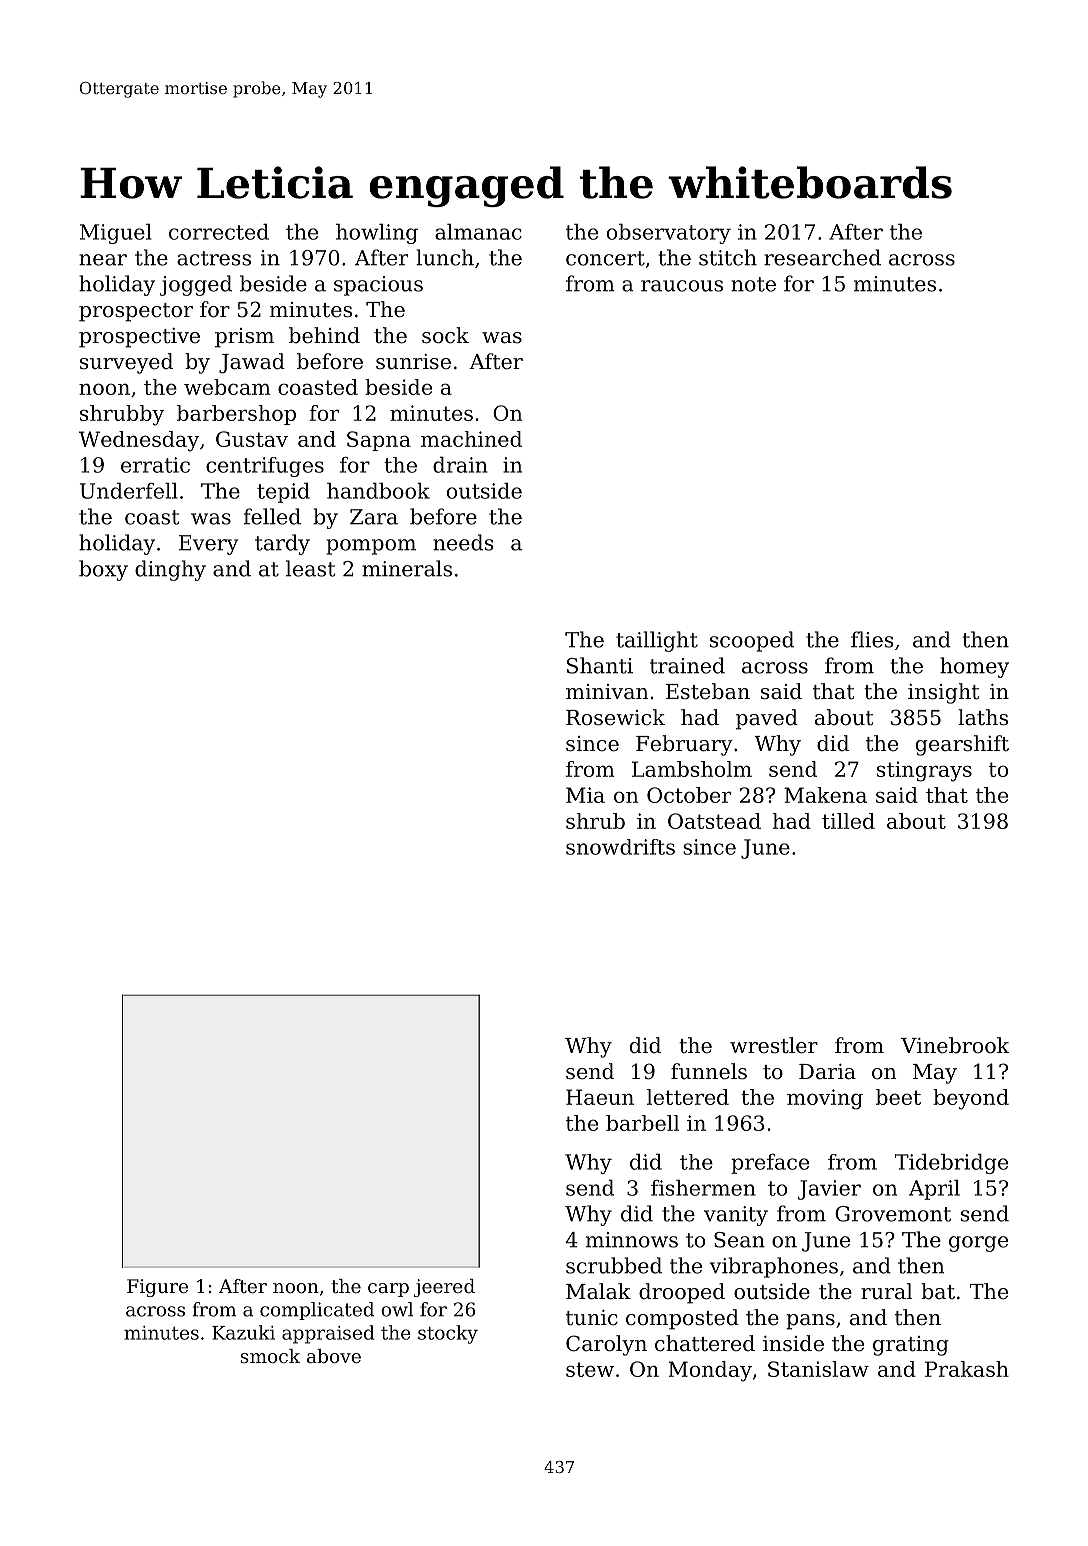  What do you see at coordinates (126, 363) in the screenshot?
I see `surveyed` at bounding box center [126, 363].
